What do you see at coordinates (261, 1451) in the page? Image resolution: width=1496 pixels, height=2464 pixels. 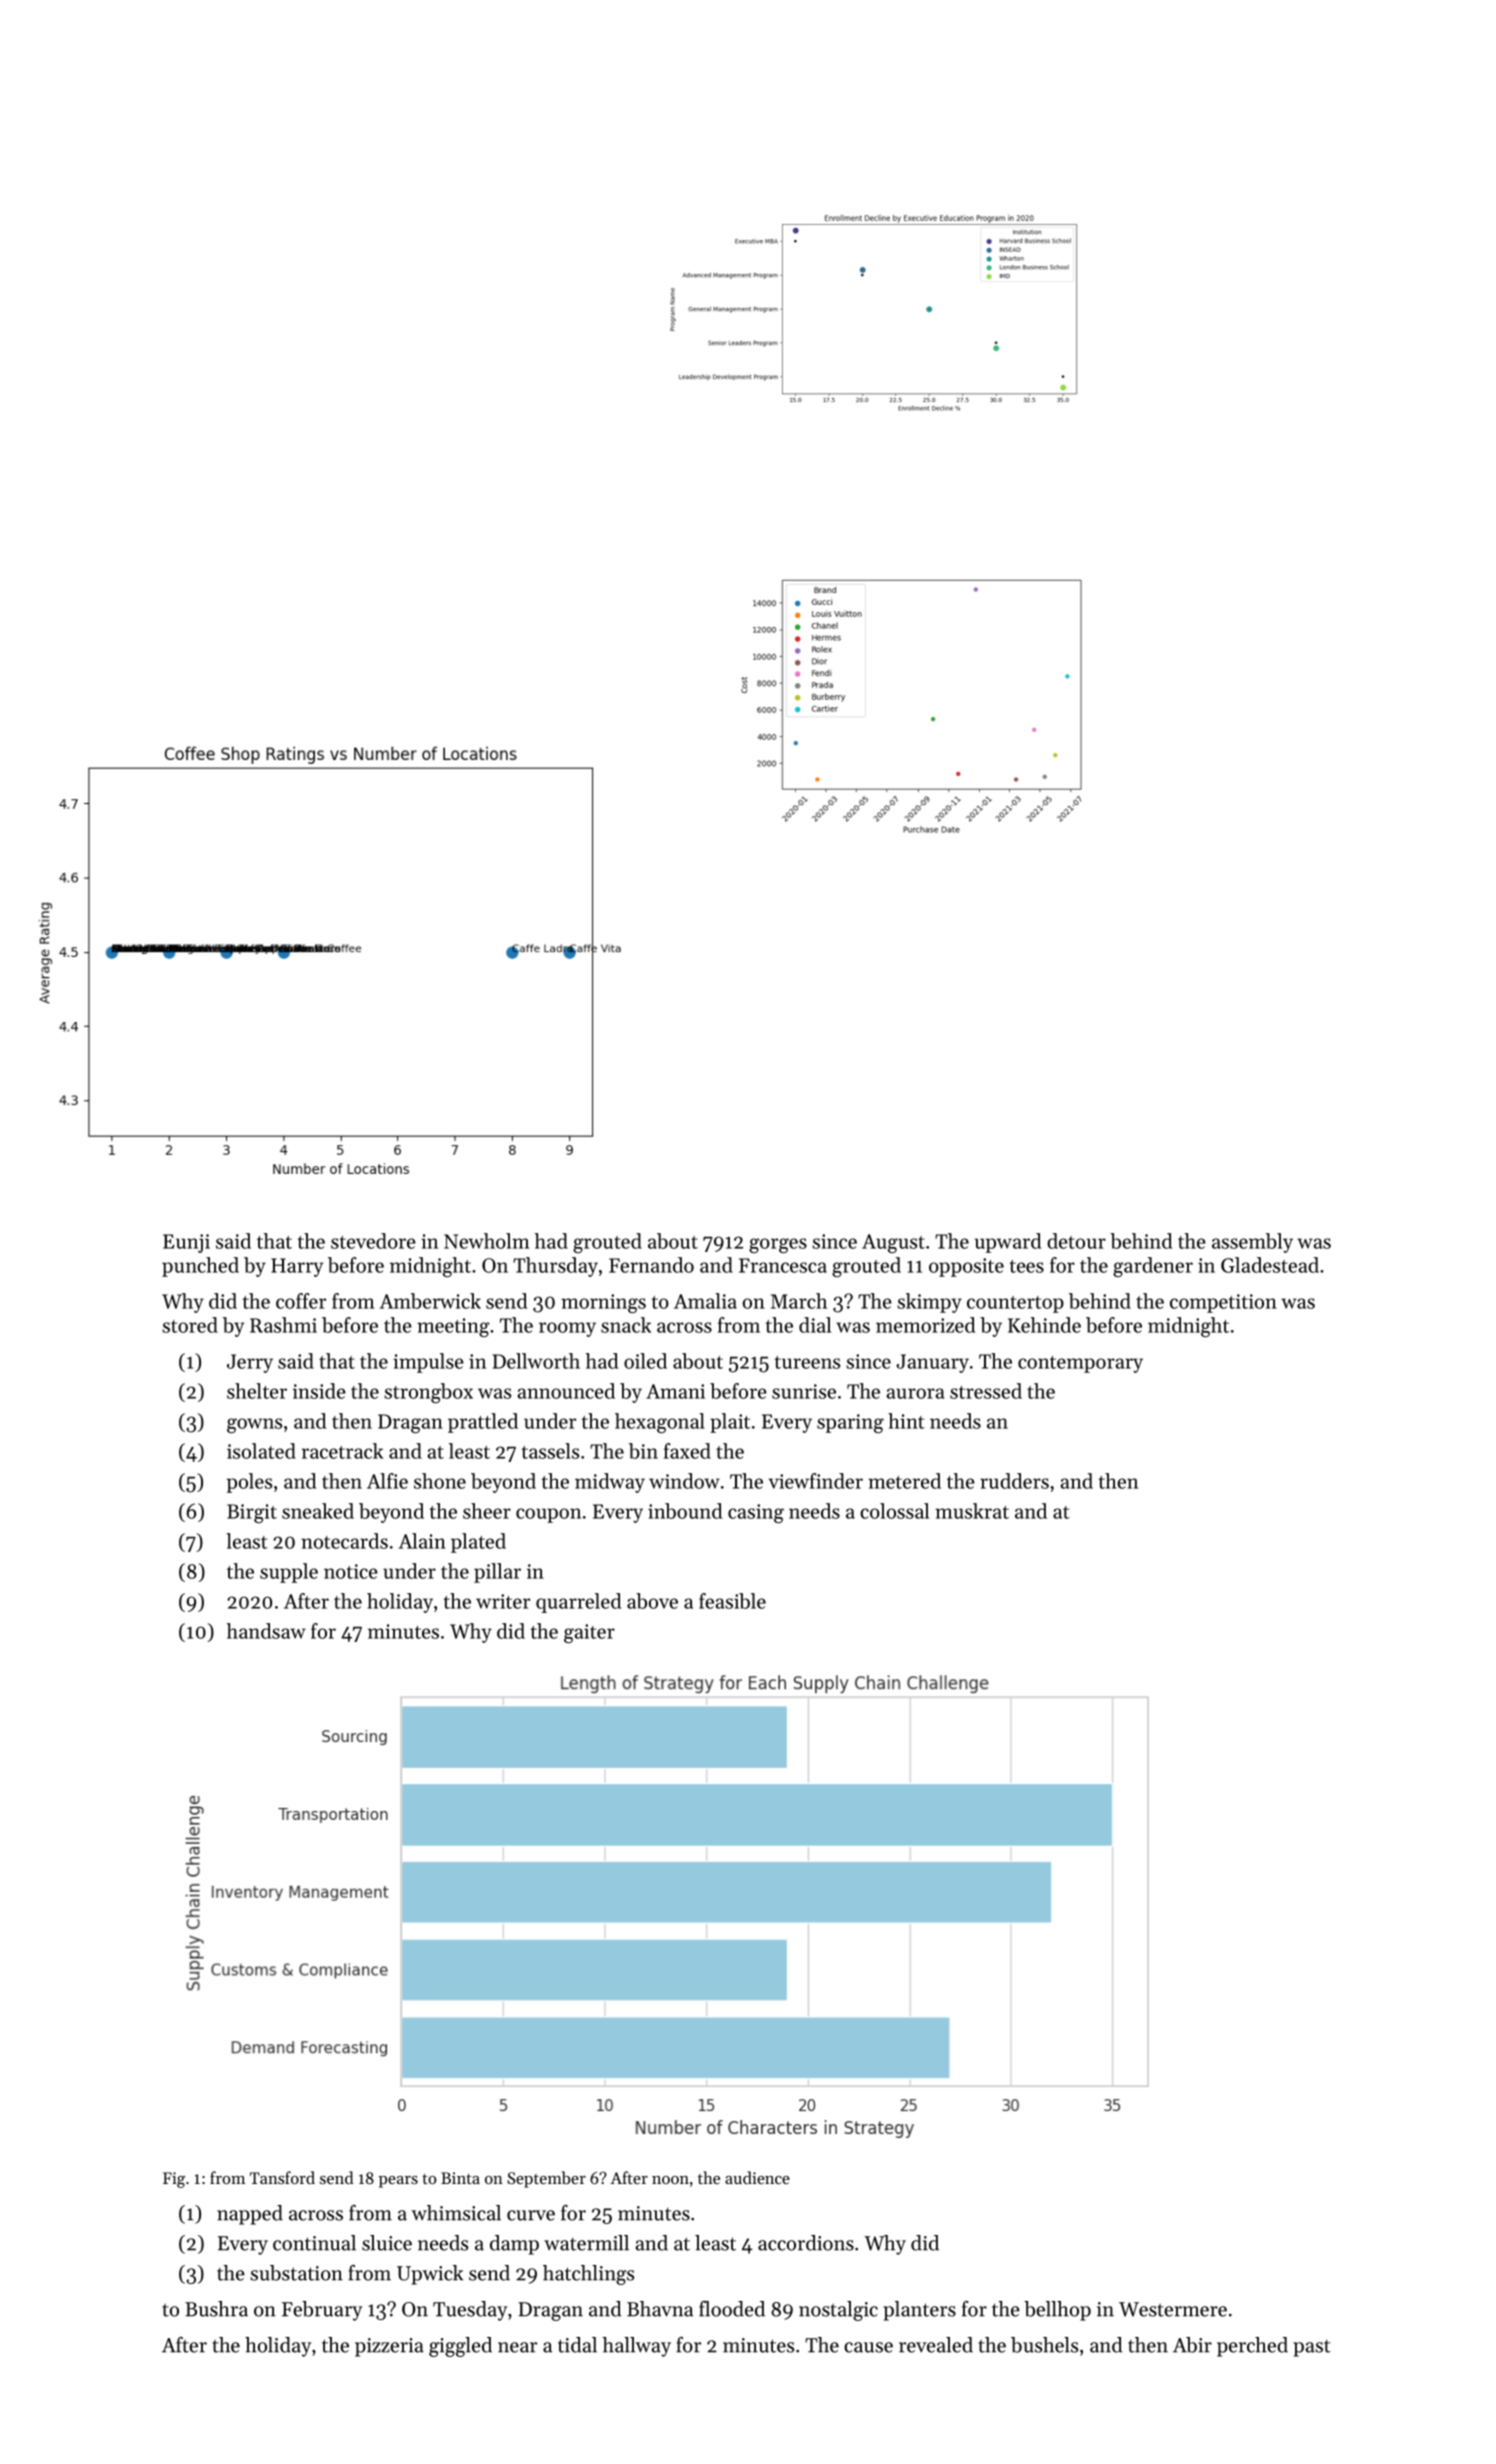 I see `isolated` at bounding box center [261, 1451].
